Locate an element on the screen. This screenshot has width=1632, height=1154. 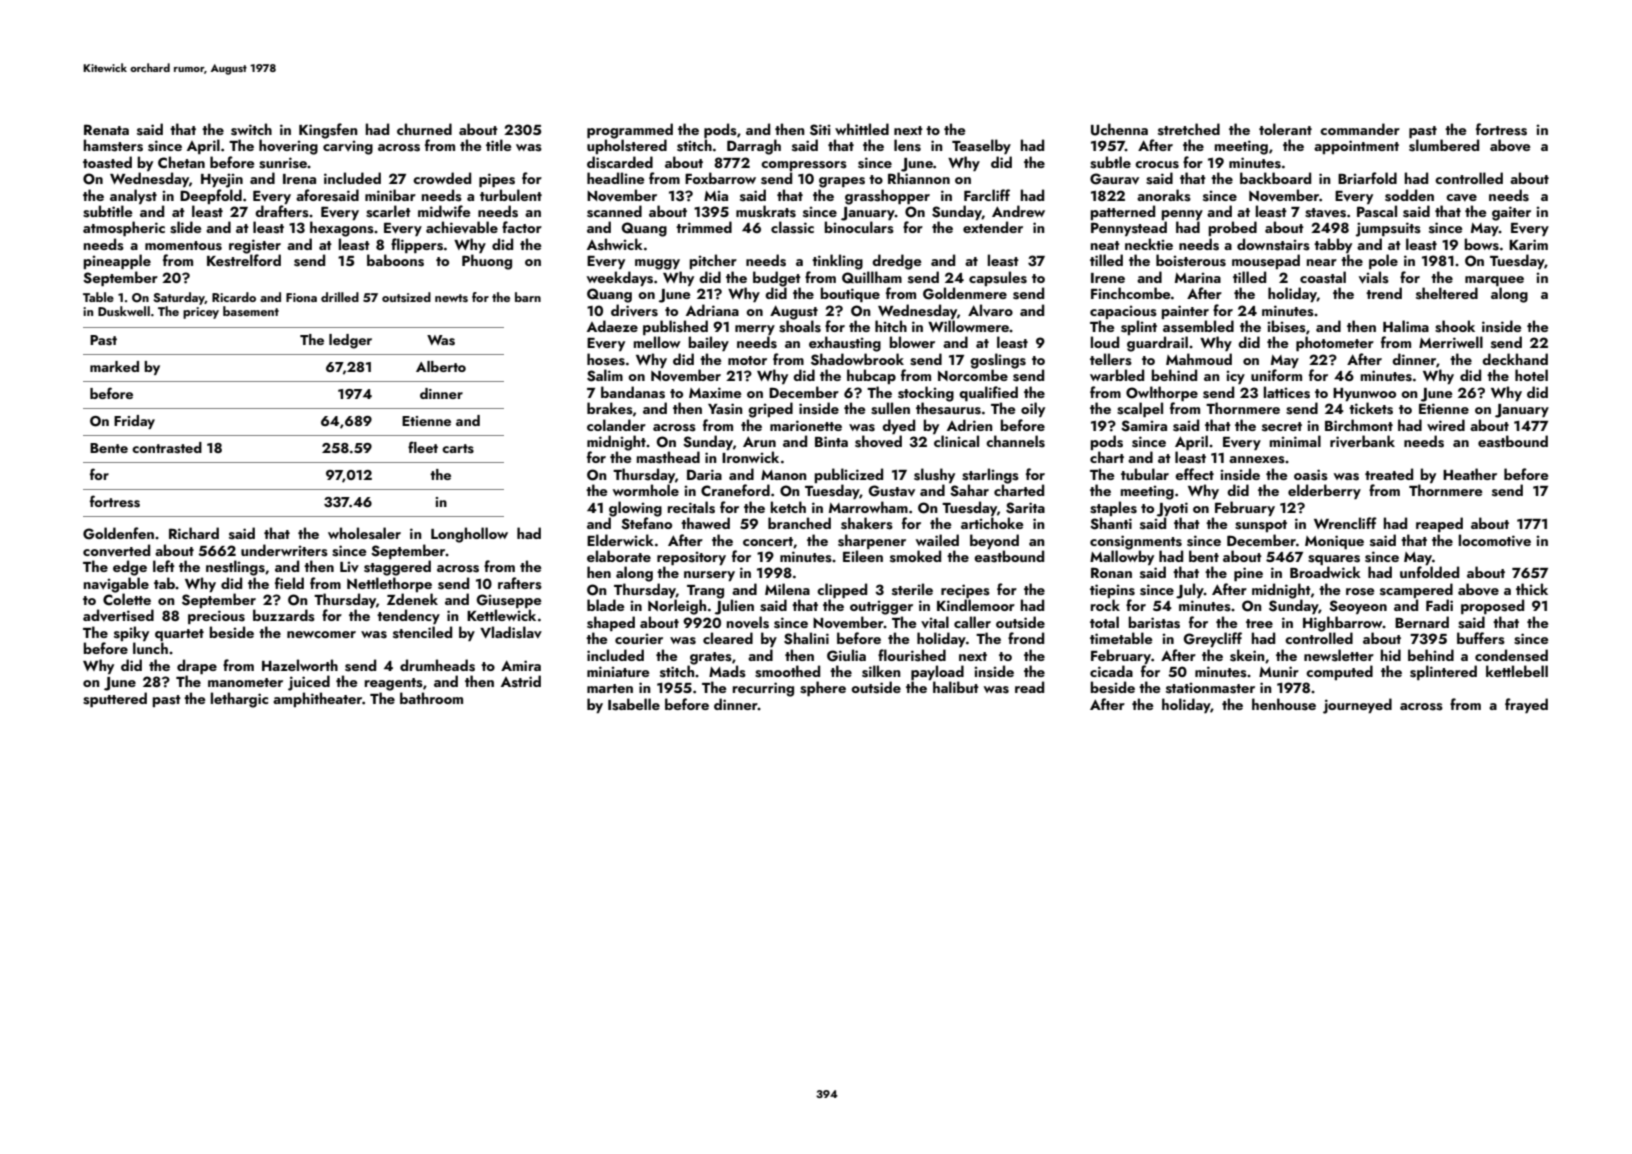
sharpener is located at coordinates (872, 541).
